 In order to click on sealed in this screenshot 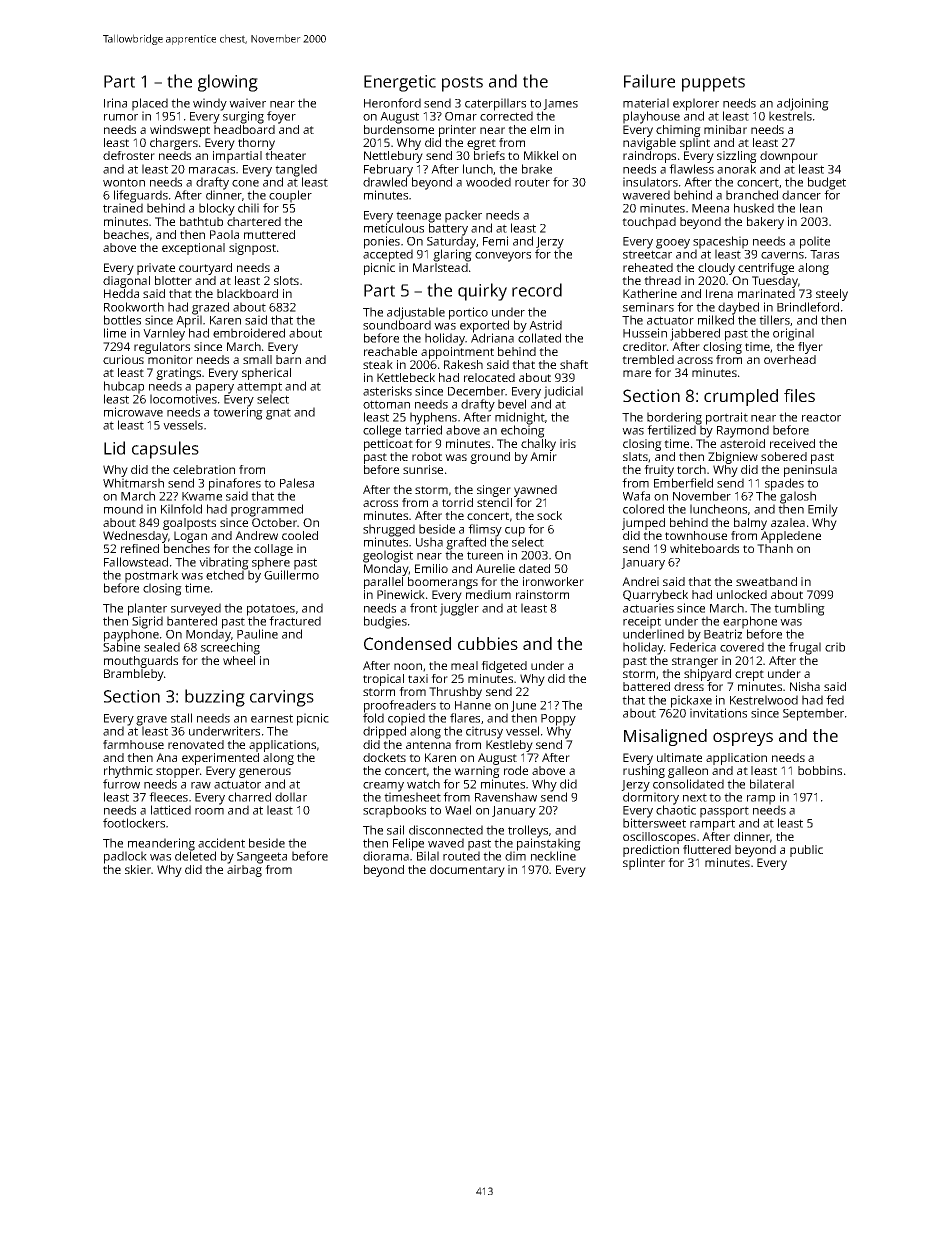, I will do `click(162, 647)`.
